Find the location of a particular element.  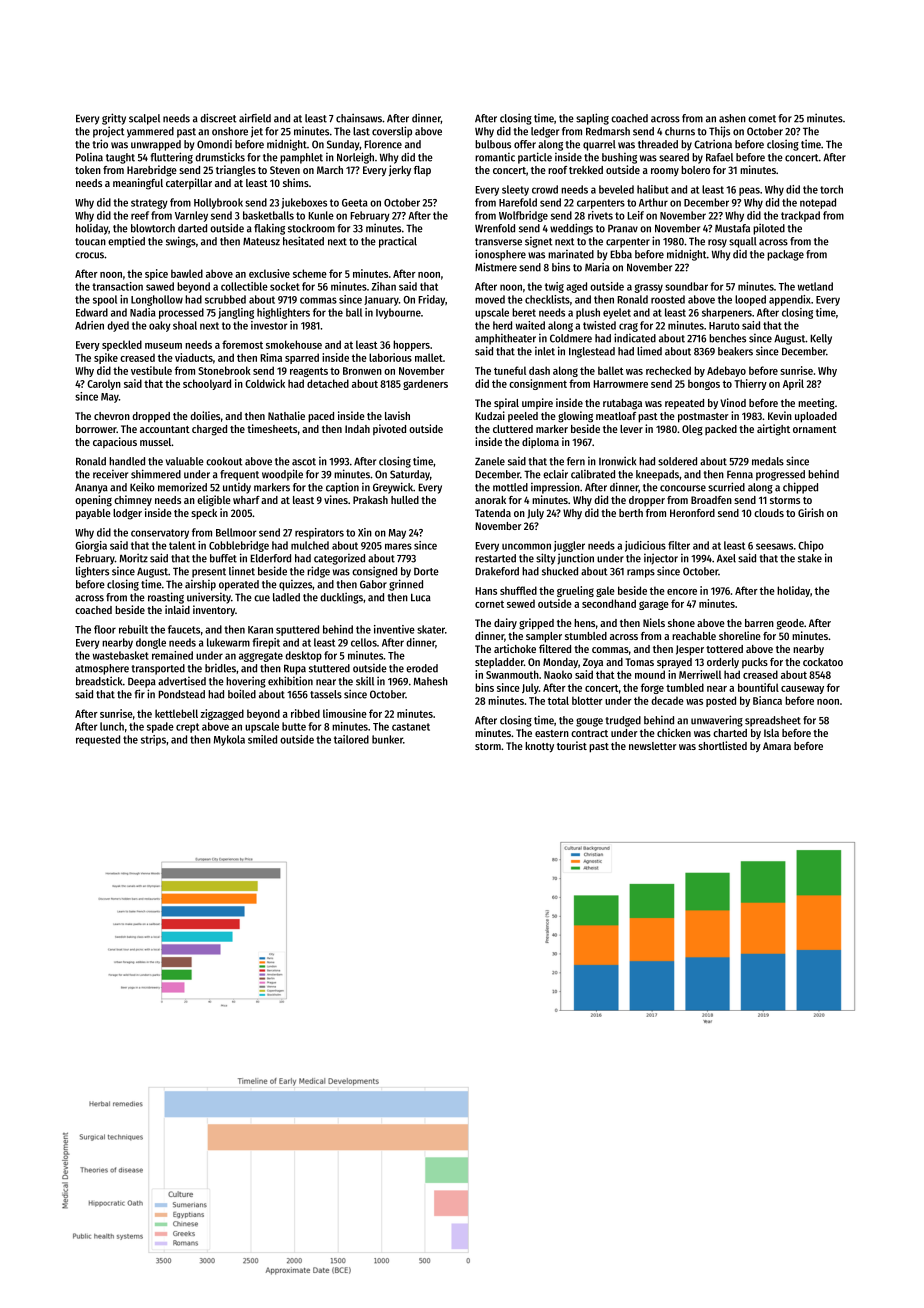

Carolyn is located at coordinates (104, 384).
